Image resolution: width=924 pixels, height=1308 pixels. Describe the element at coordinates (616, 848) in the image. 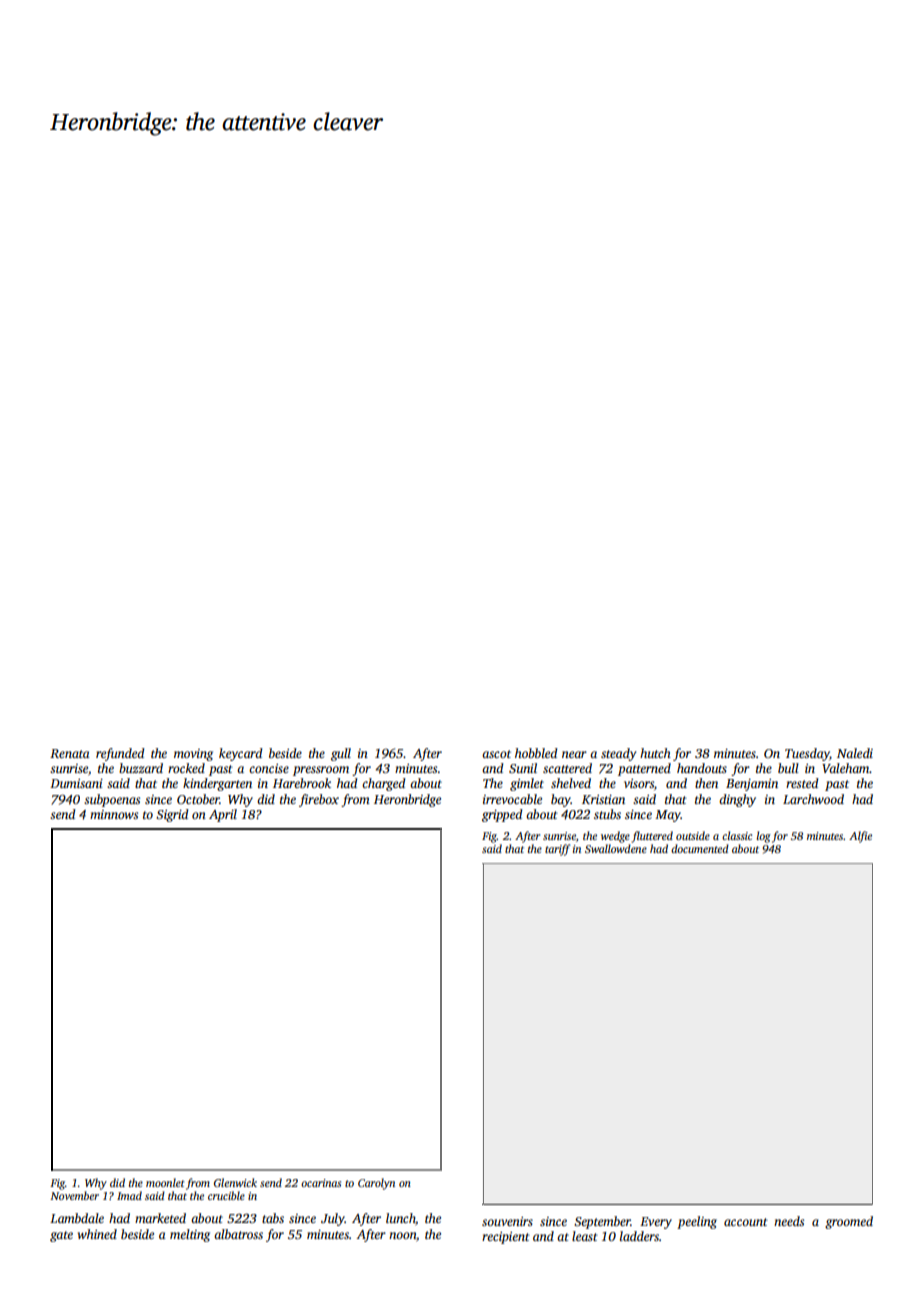

I see `Swallowdene` at that location.
